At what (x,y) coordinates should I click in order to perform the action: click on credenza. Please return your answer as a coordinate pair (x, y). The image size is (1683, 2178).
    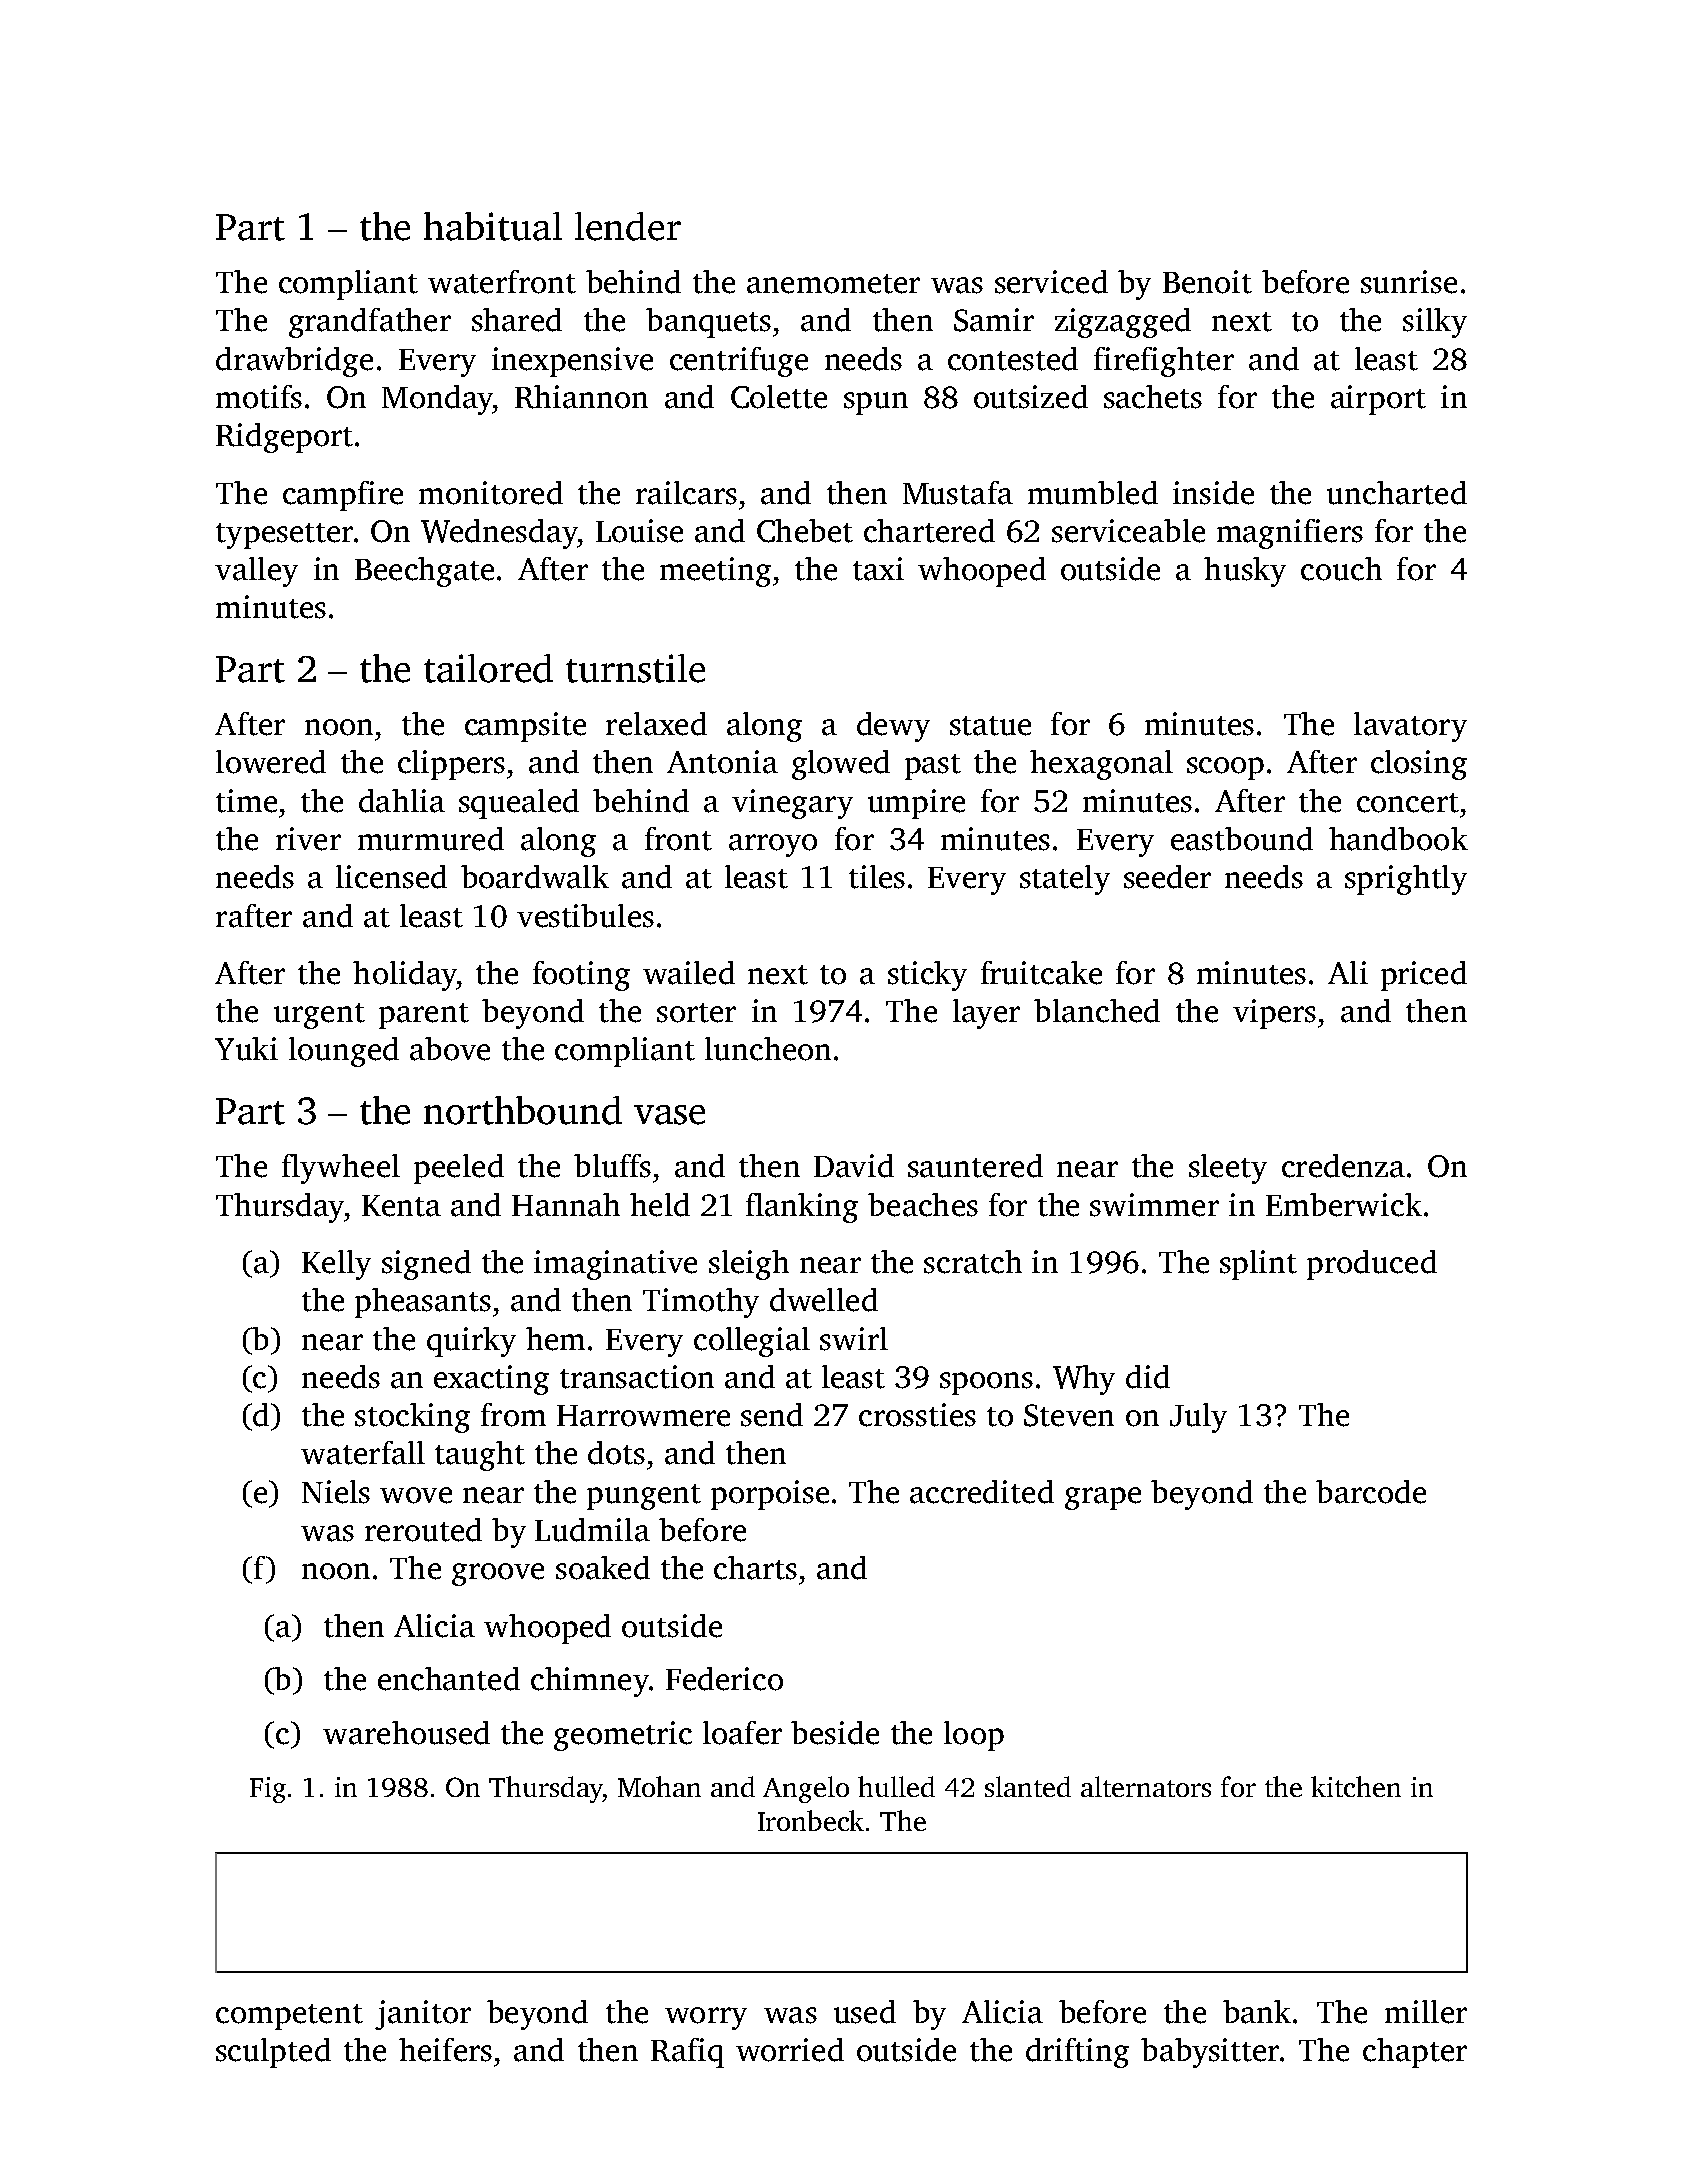
    Looking at the image, I should click on (1343, 1166).
